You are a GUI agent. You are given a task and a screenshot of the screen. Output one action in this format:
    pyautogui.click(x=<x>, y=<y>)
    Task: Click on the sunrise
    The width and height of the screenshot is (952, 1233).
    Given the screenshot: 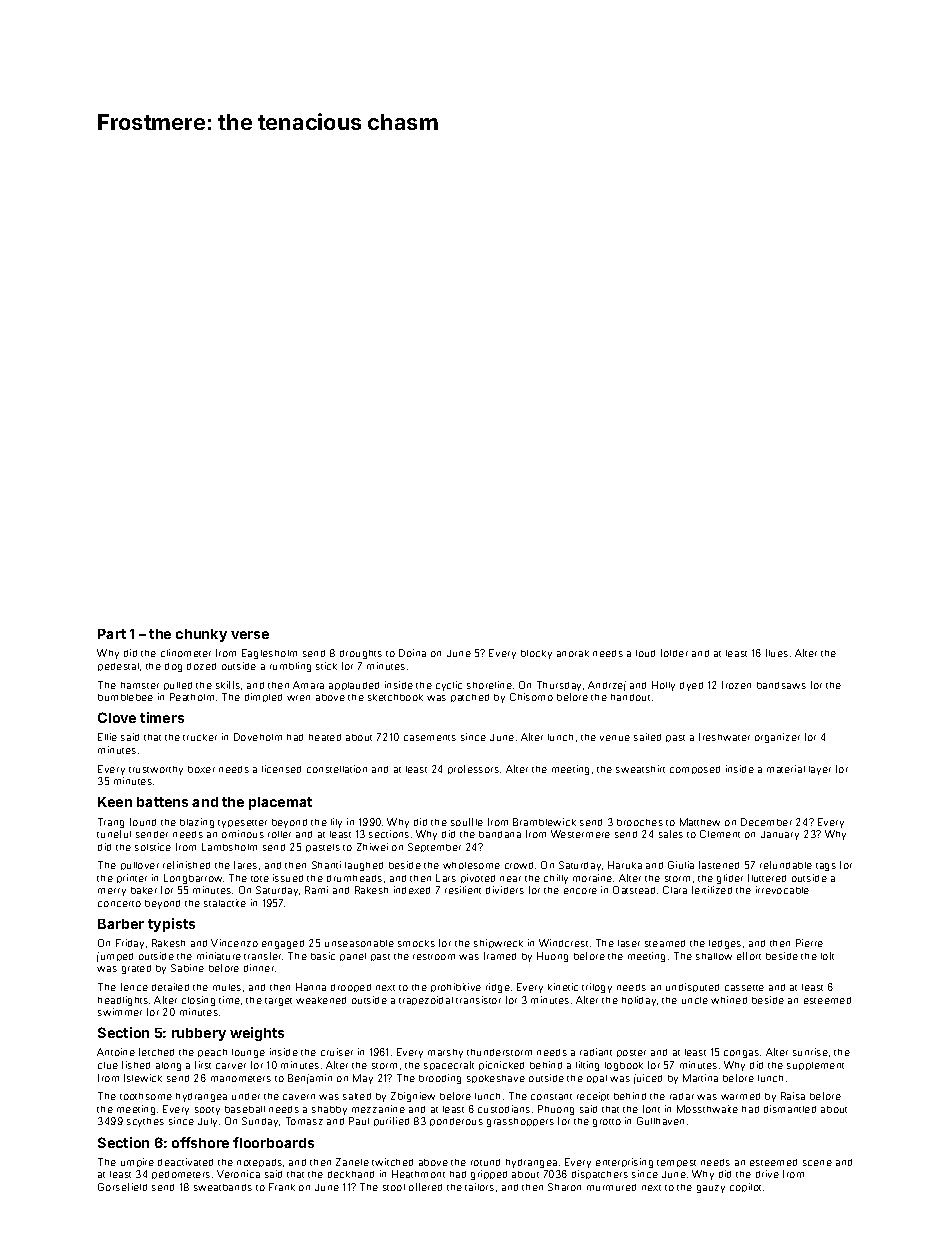 What is the action you would take?
    pyautogui.click(x=810, y=1052)
